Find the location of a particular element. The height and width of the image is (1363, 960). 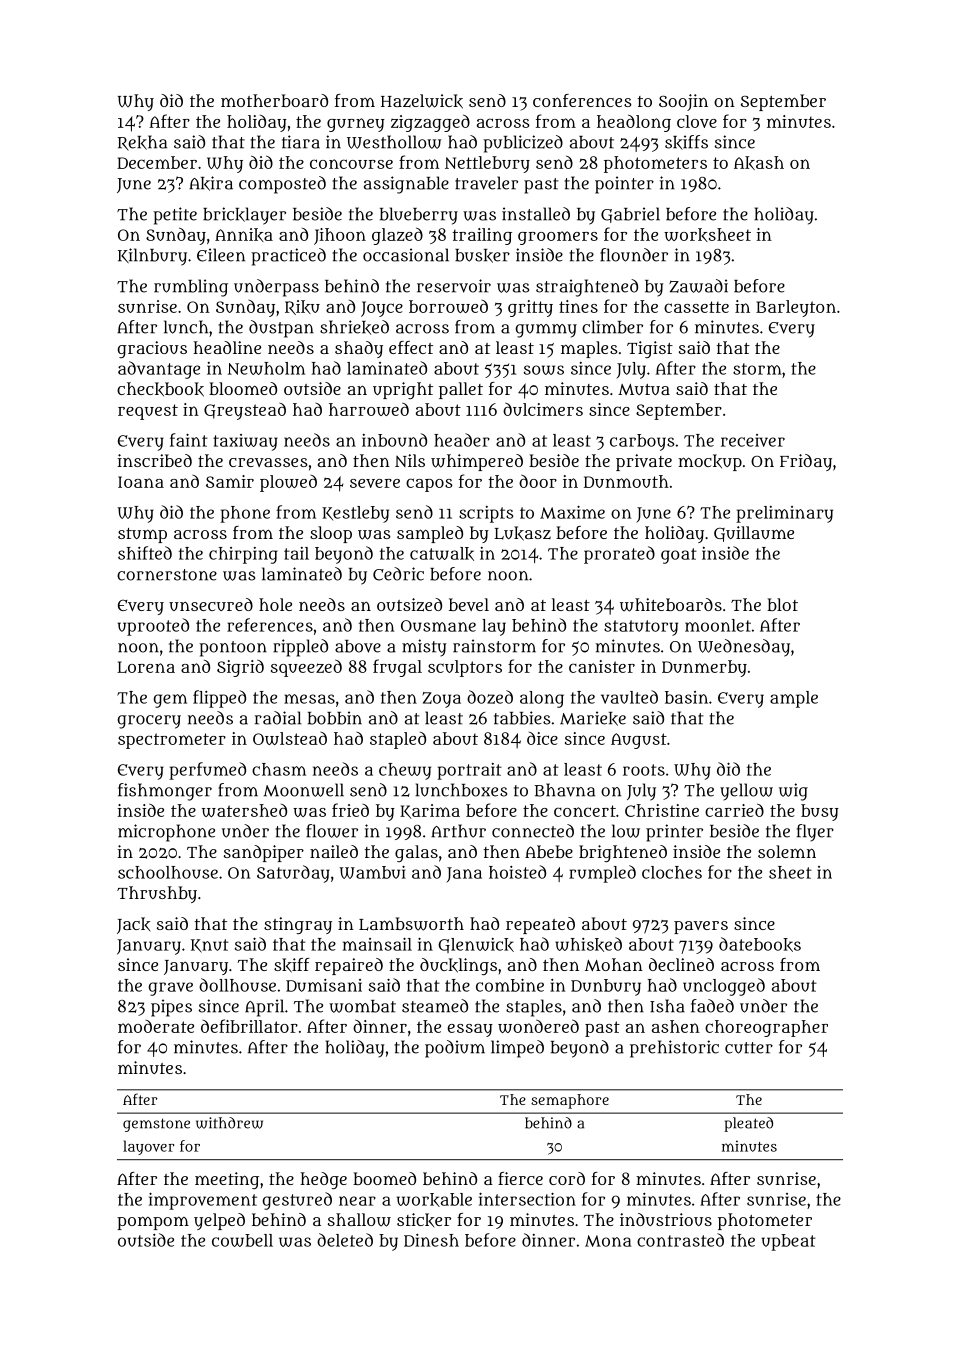

dollhouse is located at coordinates (237, 985).
